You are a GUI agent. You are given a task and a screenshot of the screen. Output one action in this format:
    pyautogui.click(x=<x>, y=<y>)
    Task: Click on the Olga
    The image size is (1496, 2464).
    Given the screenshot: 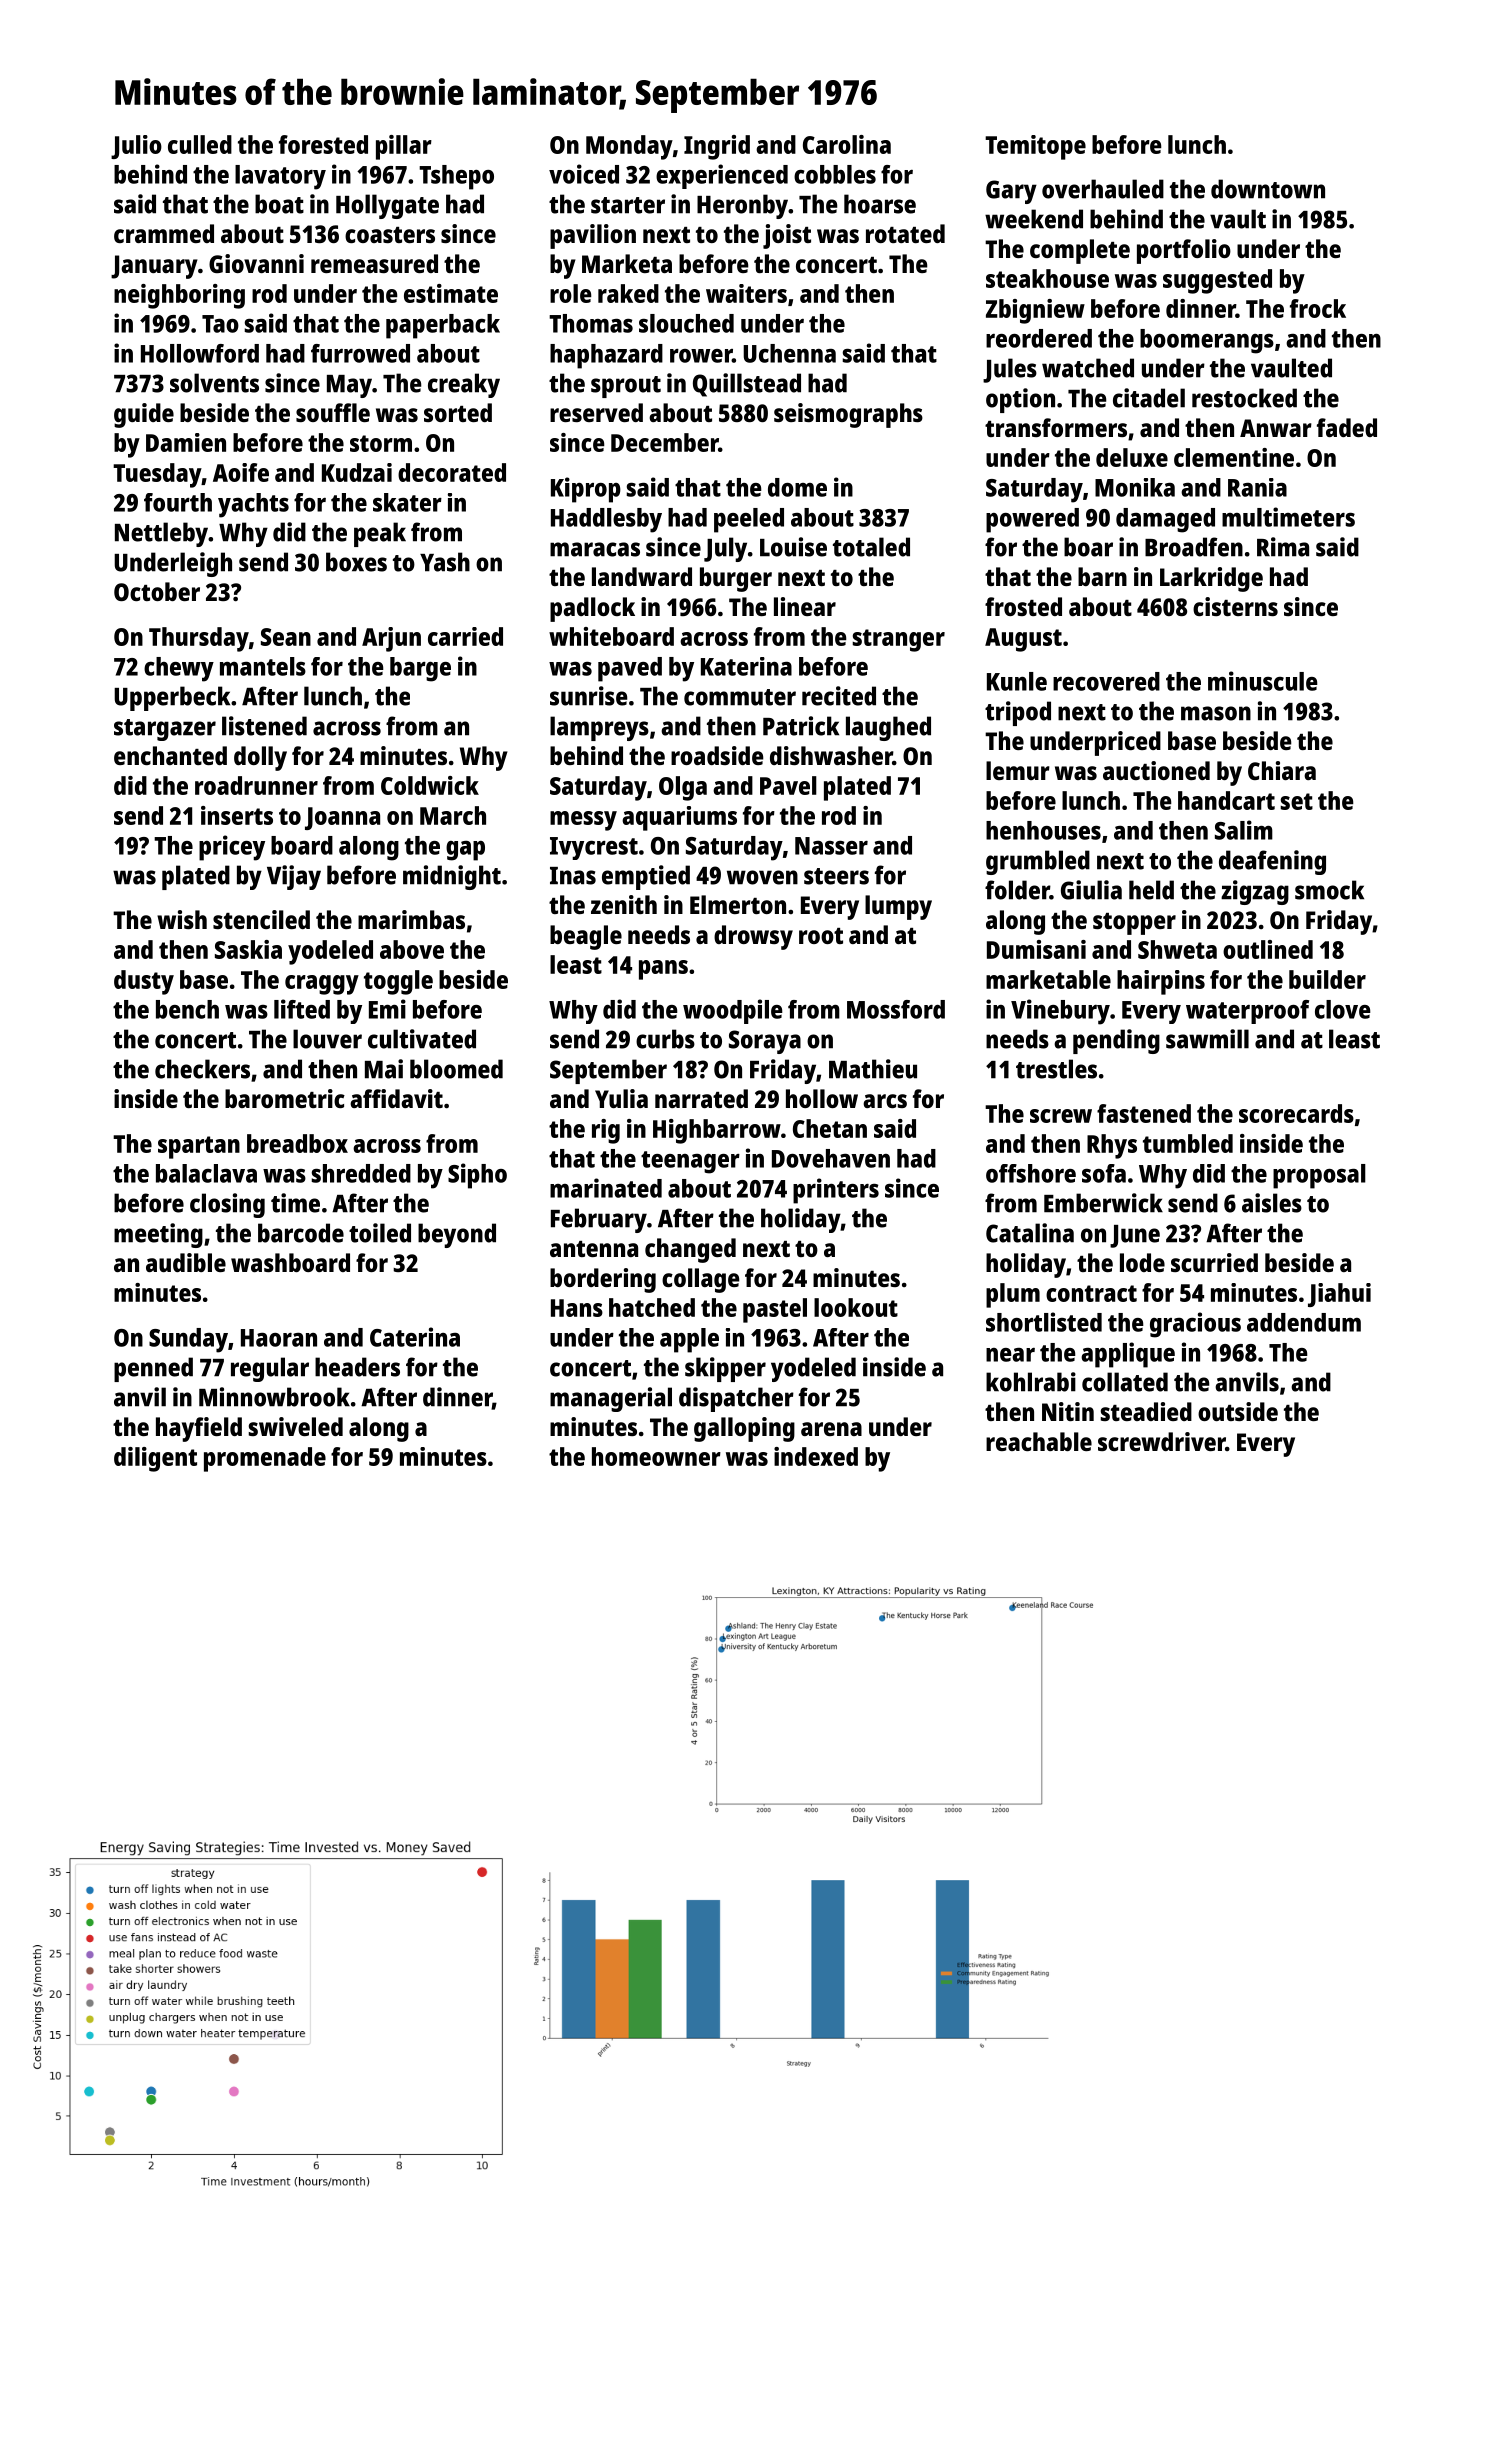 What is the action you would take?
    pyautogui.click(x=683, y=788)
